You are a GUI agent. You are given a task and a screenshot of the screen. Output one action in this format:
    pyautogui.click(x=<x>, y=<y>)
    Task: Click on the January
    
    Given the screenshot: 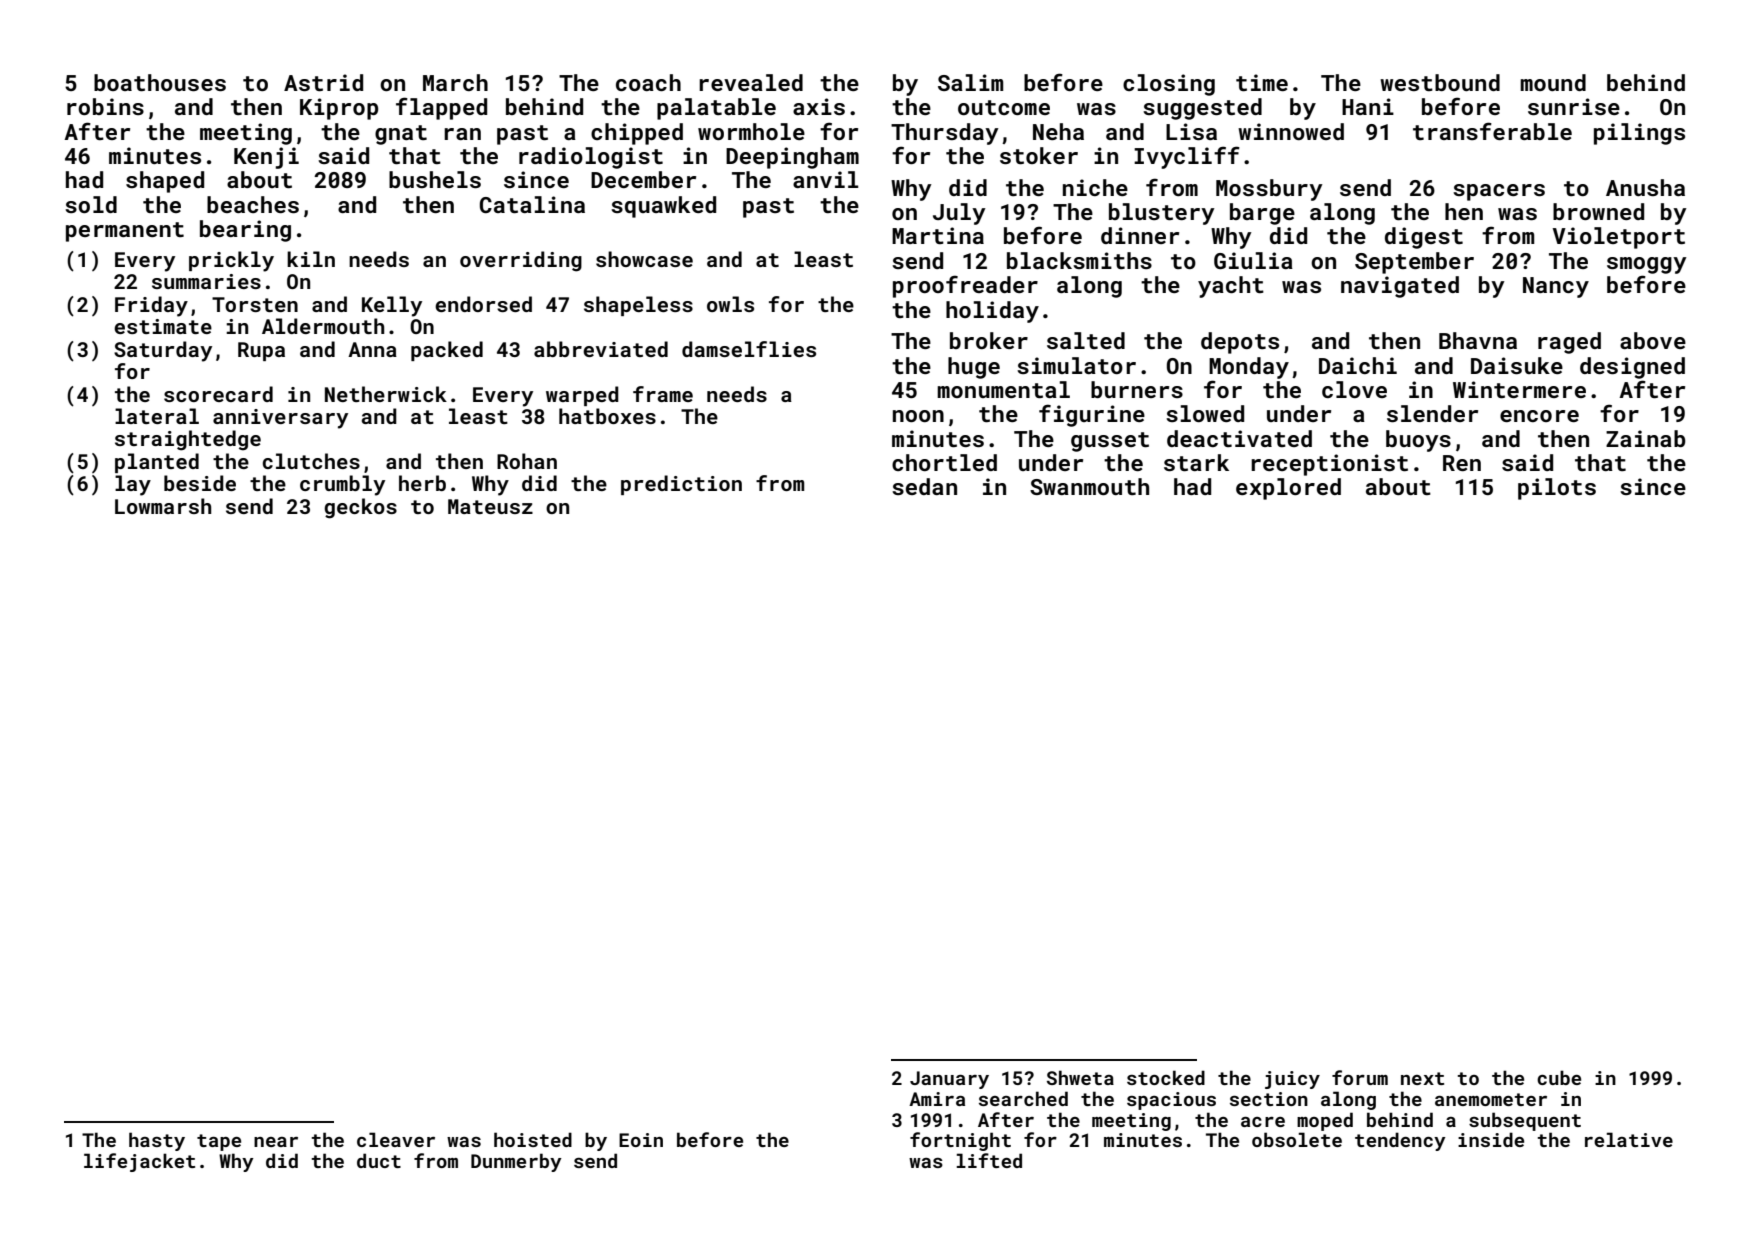 What is the action you would take?
    pyautogui.click(x=949, y=1080)
